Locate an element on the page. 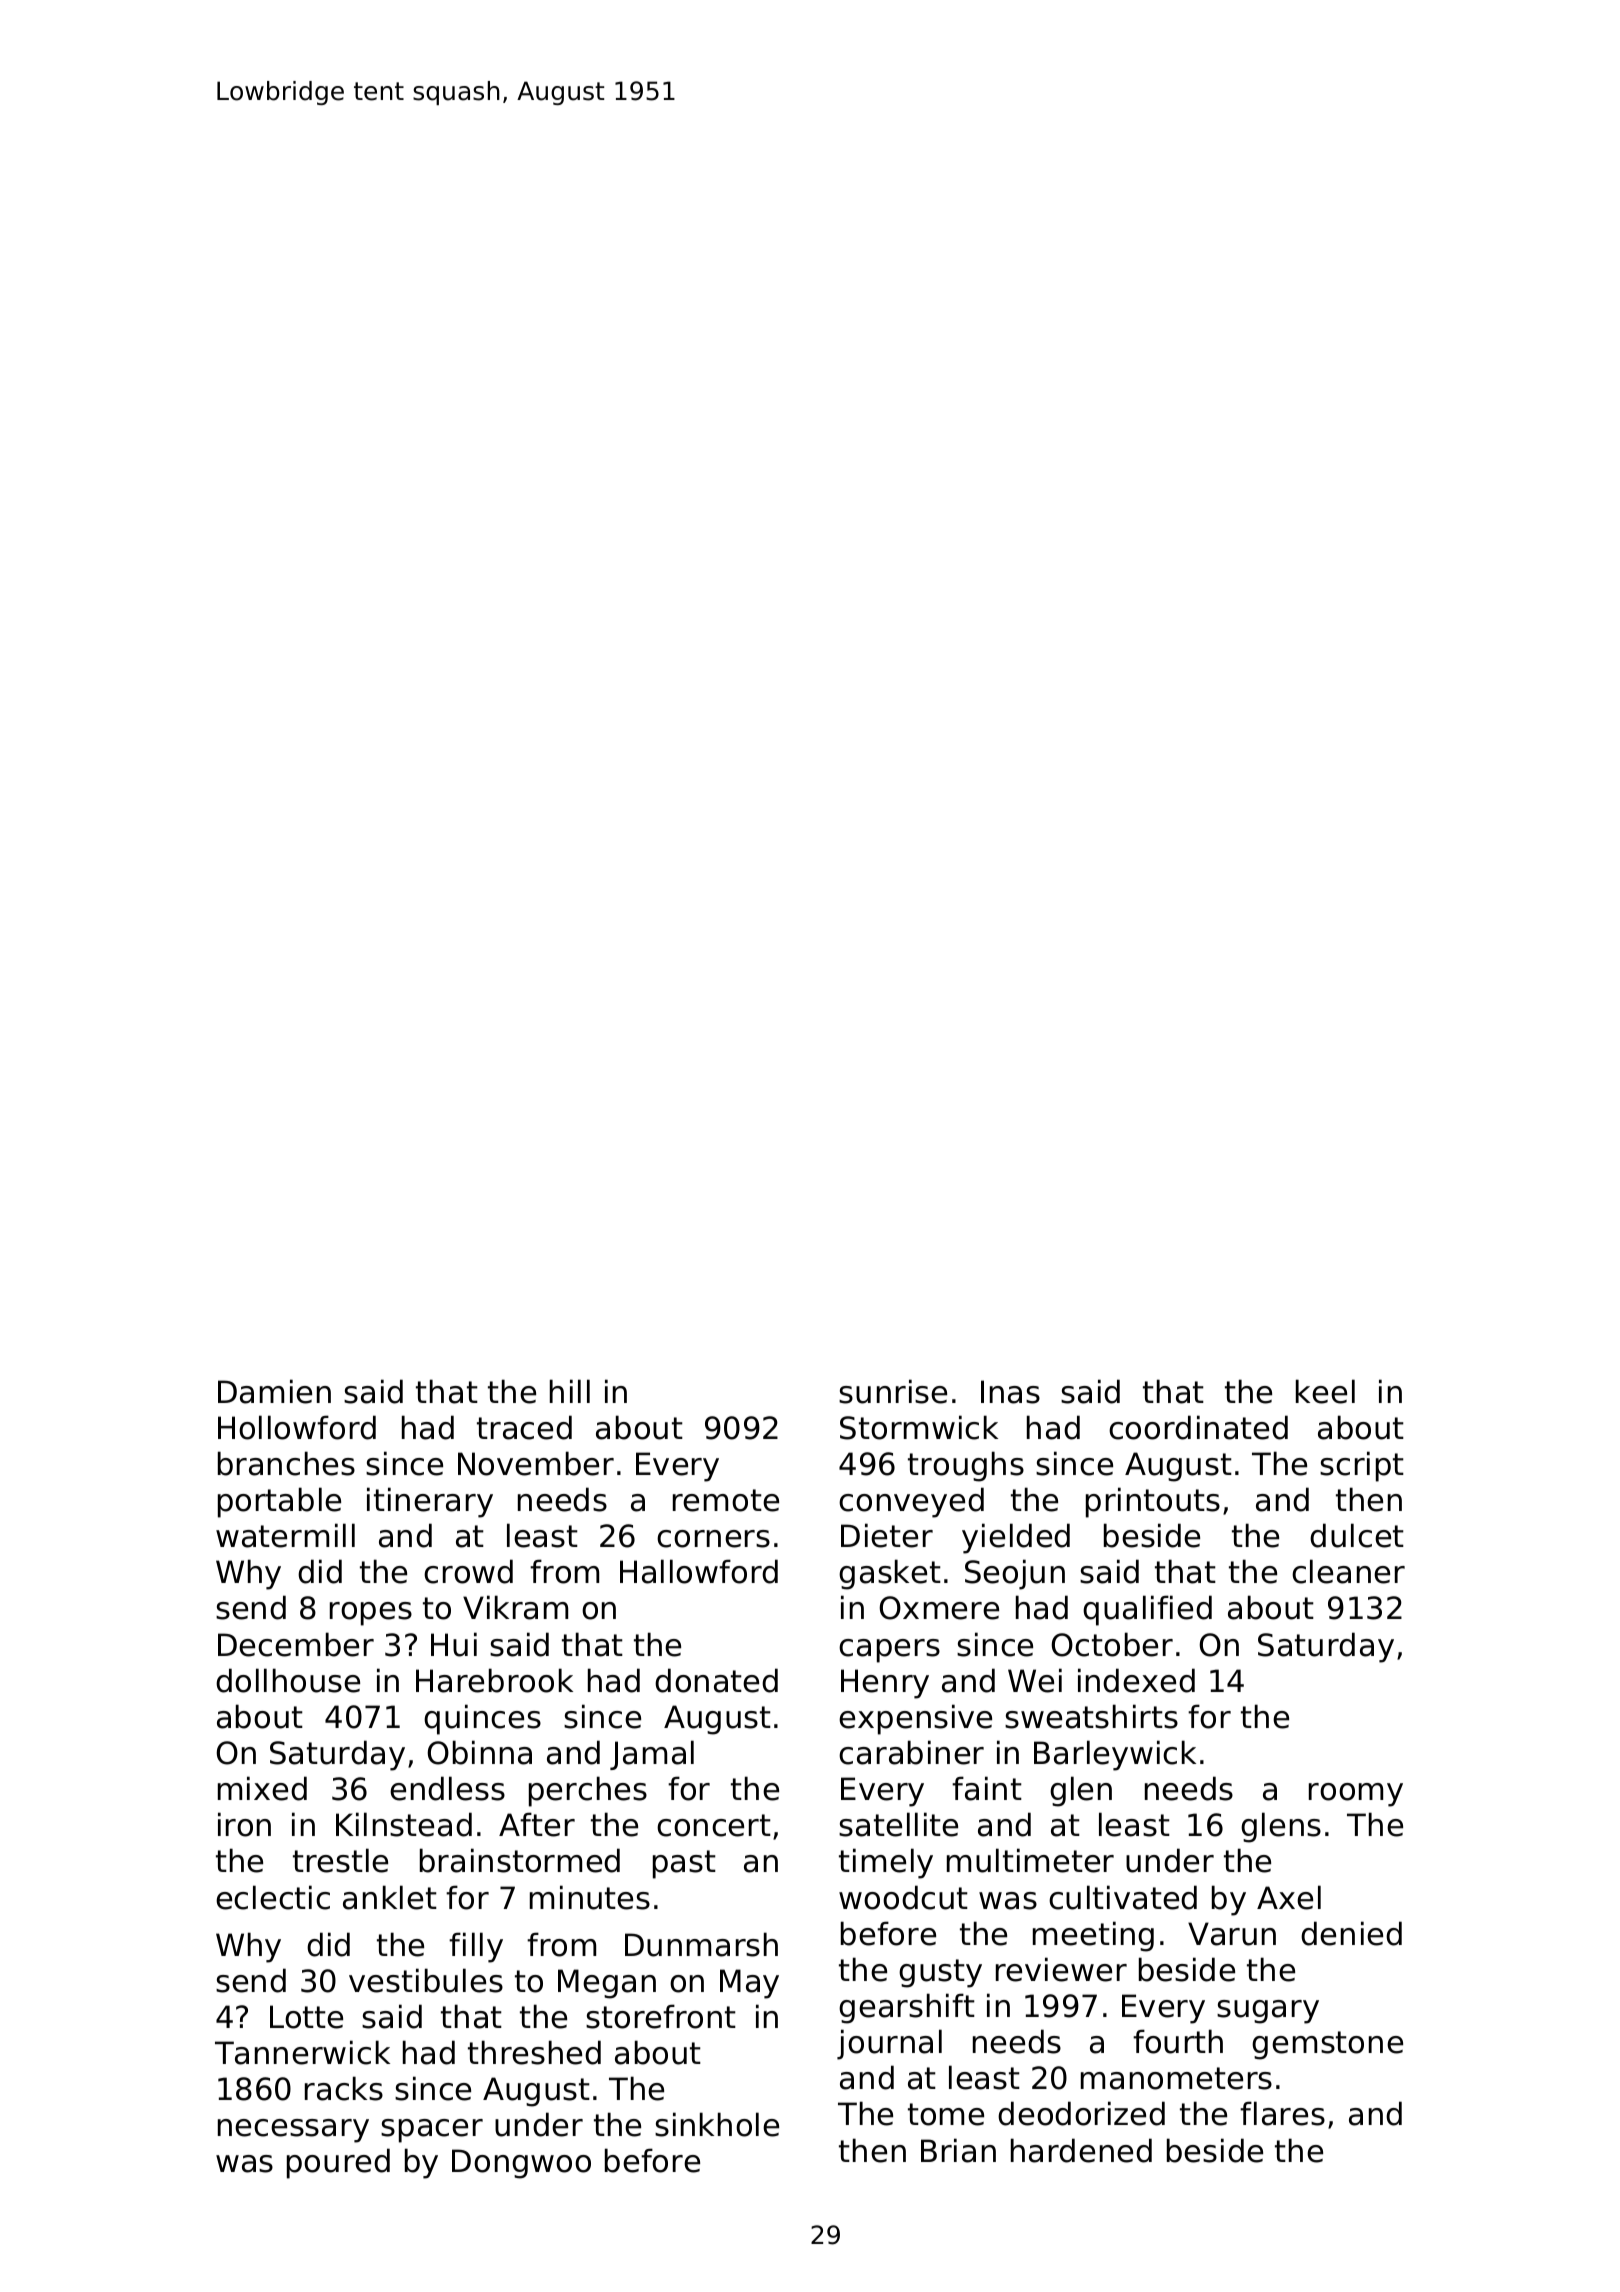 Image resolution: width=1620 pixels, height=2292 pixels. flares is located at coordinates (1282, 2113).
